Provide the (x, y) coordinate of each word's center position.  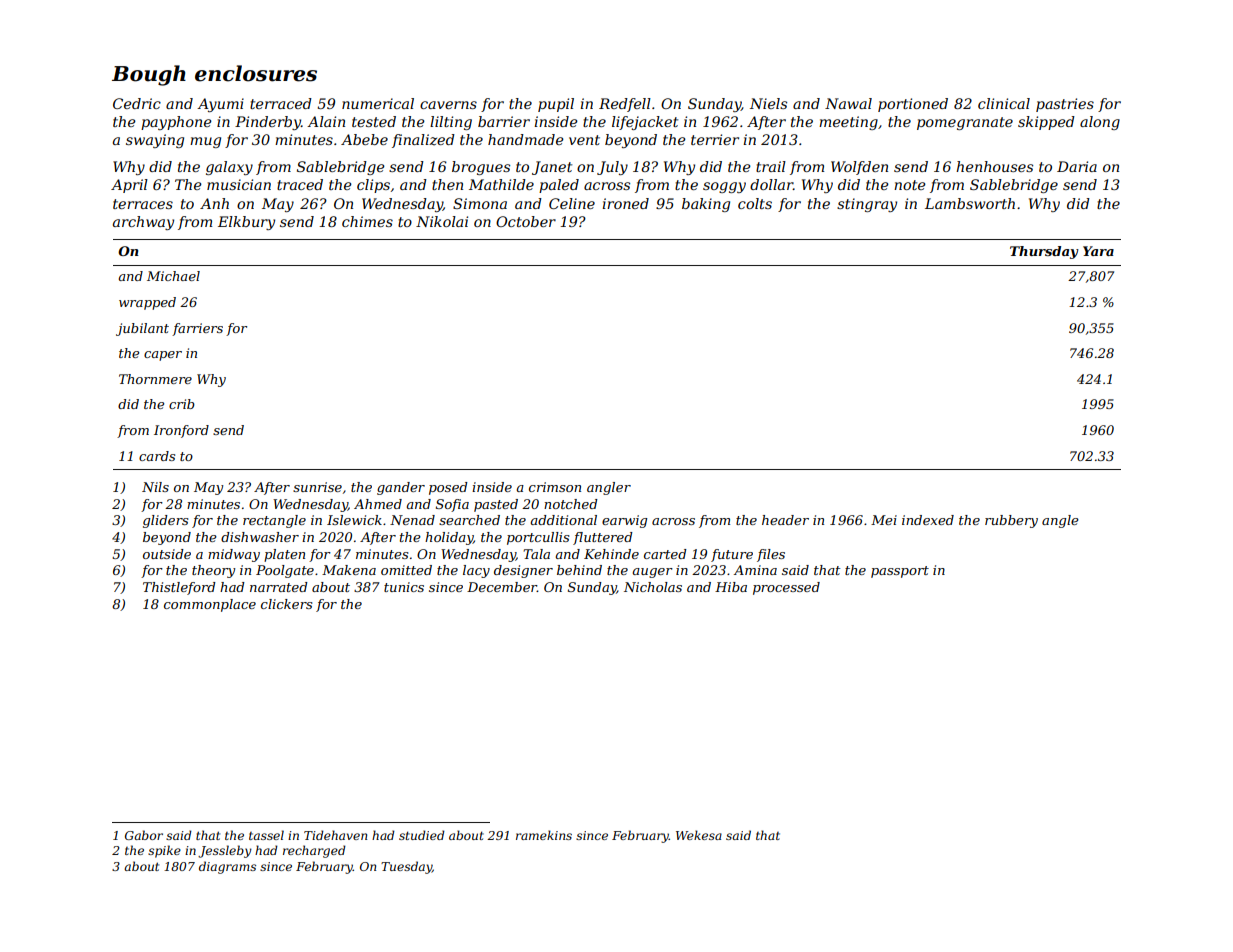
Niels (768, 103)
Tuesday (406, 867)
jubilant (142, 329)
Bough (149, 75)
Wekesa (699, 835)
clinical (1004, 103)
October (526, 221)
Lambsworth (970, 203)
